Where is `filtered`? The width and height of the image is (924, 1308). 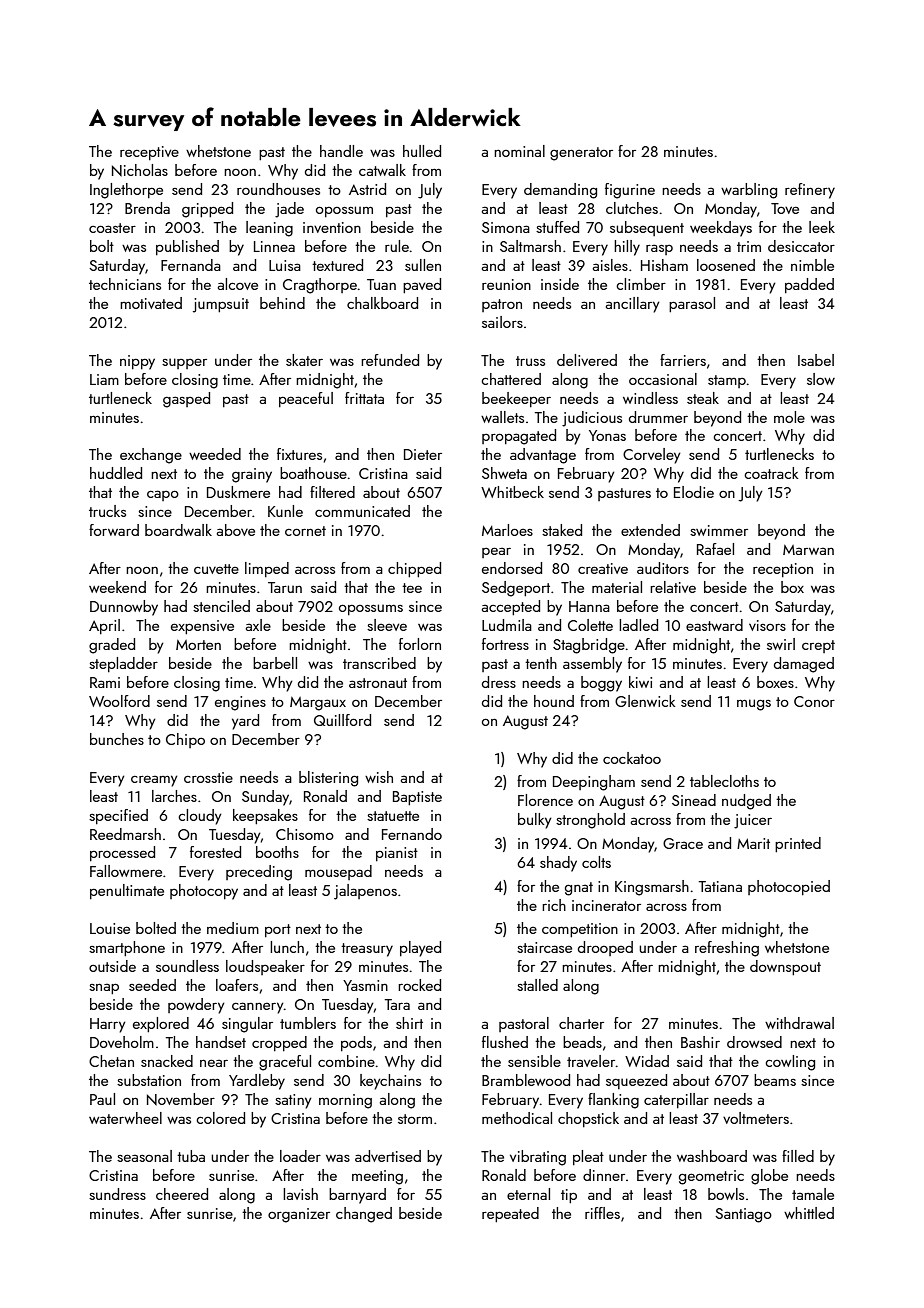 filtered is located at coordinates (332, 492).
